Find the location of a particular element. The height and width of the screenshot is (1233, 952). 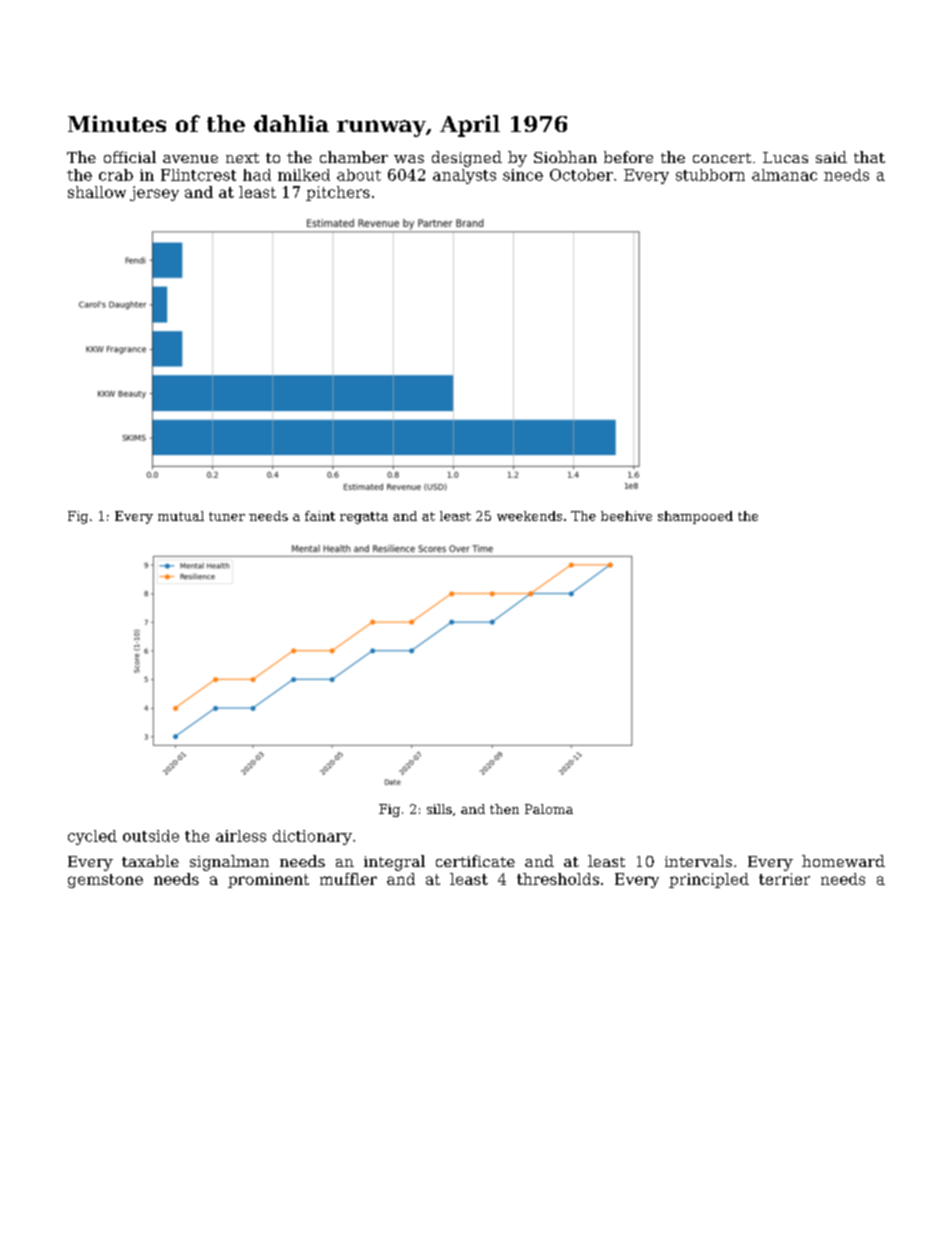

shallow is located at coordinates (97, 192).
